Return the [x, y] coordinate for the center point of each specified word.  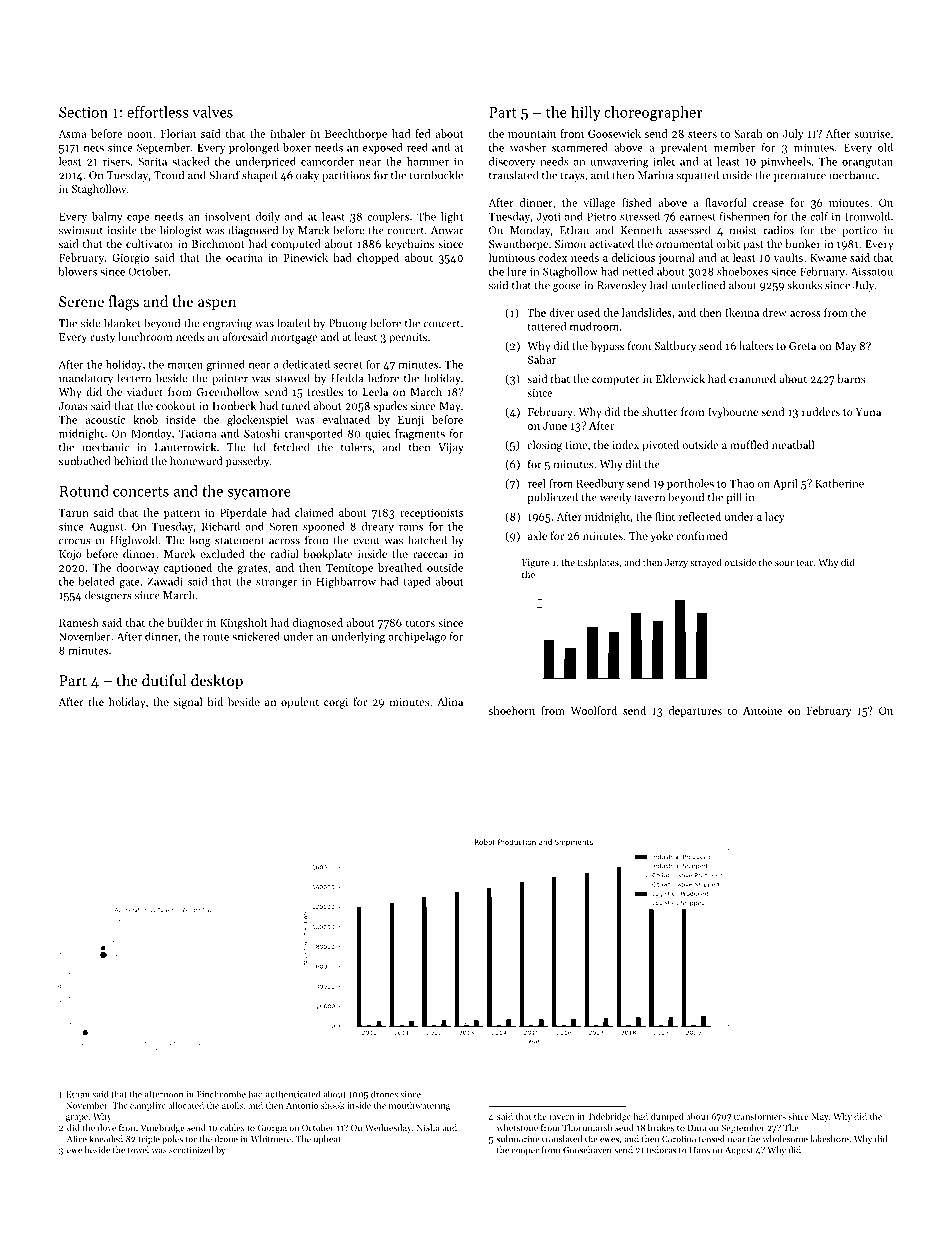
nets [94, 148]
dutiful [164, 680]
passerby [247, 462]
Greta [802, 346]
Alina [450, 701]
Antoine [762, 711]
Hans [700, 1150]
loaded [293, 323]
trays [573, 177]
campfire [148, 1106]
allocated [186, 1105]
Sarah [748, 133]
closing [544, 446]
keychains [409, 245]
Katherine [839, 483]
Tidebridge [609, 1117]
